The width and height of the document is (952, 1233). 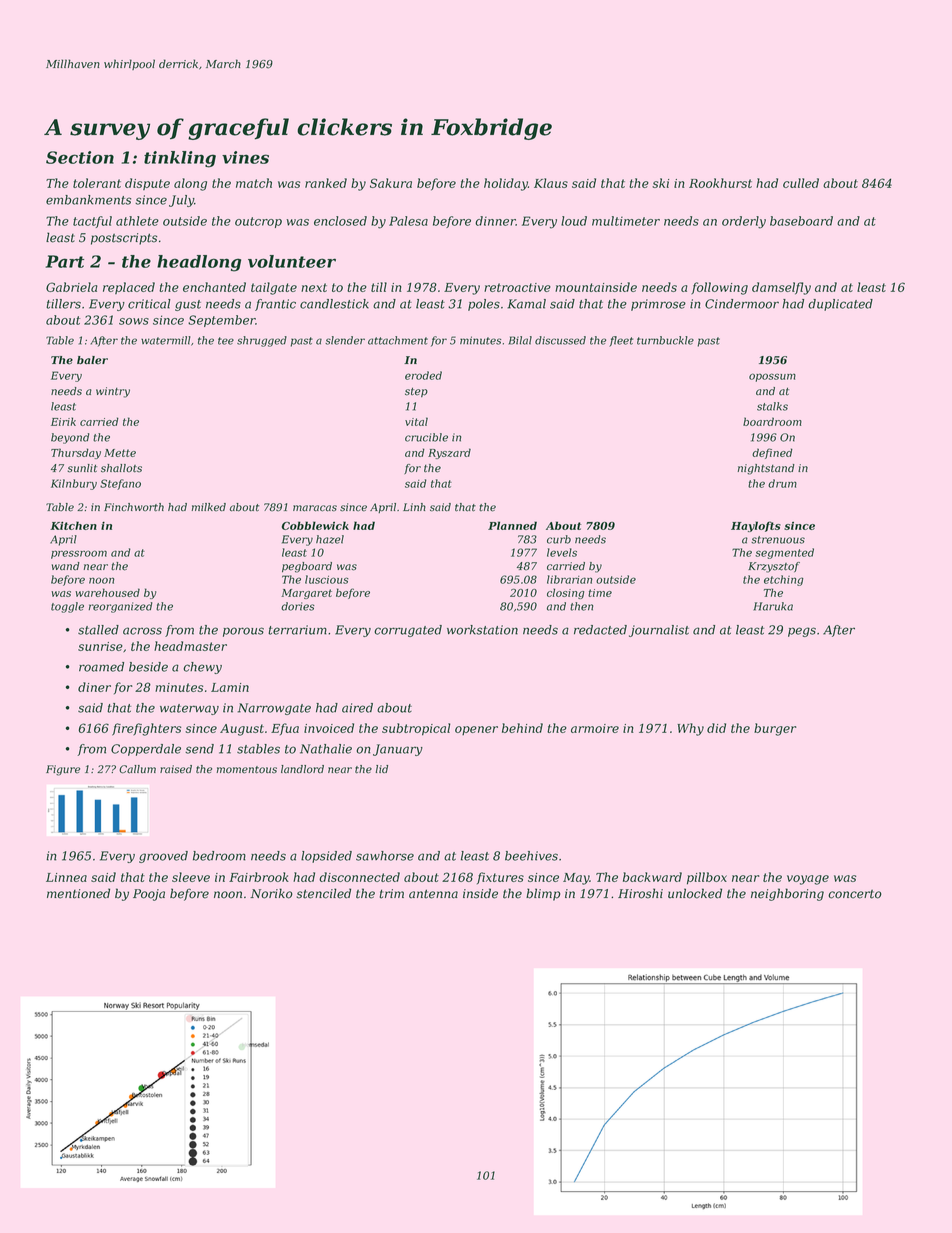 What do you see at coordinates (63, 421) in the document?
I see `Eirik` at bounding box center [63, 421].
